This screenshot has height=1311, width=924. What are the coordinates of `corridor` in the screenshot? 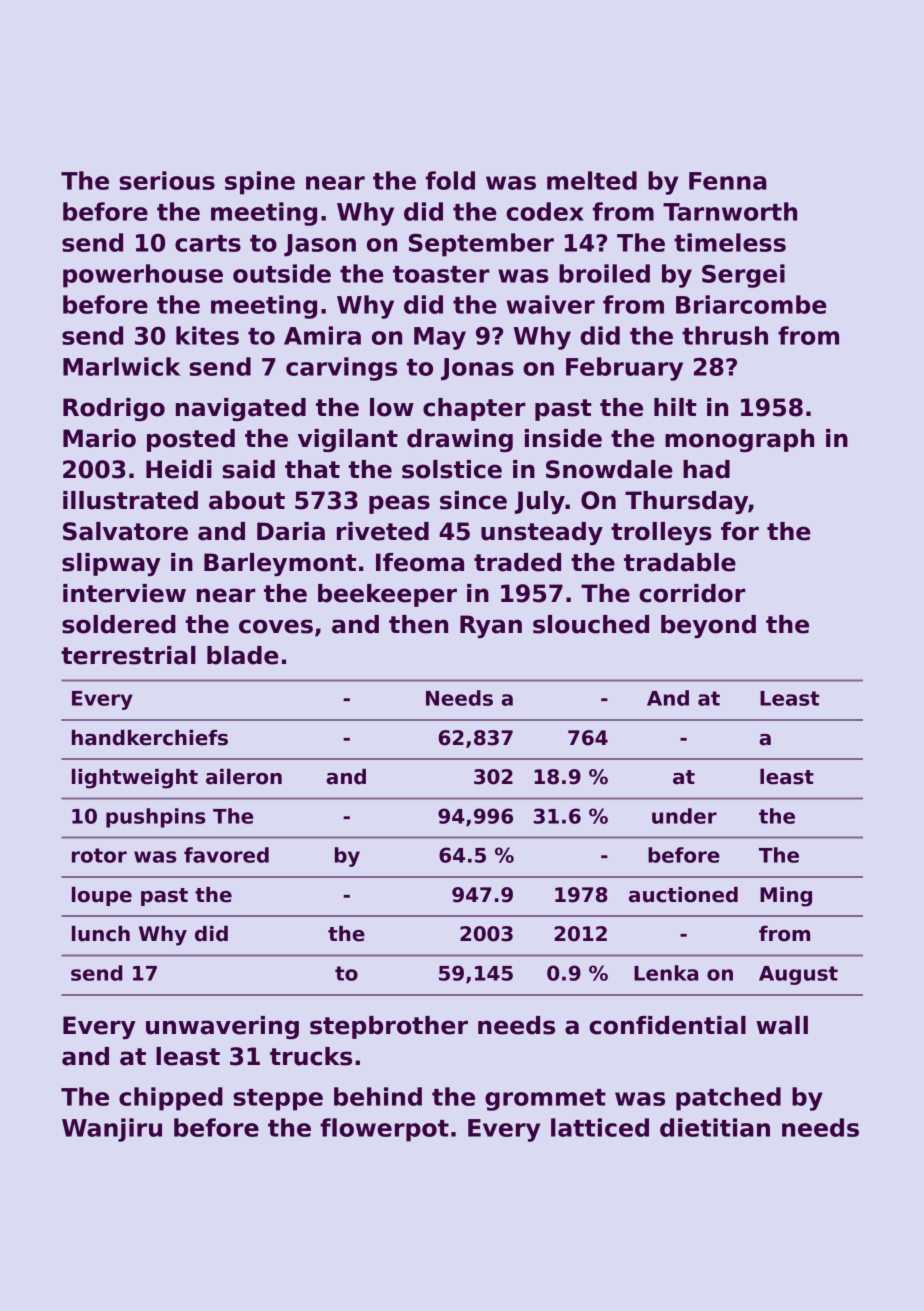 It's located at (692, 593).
